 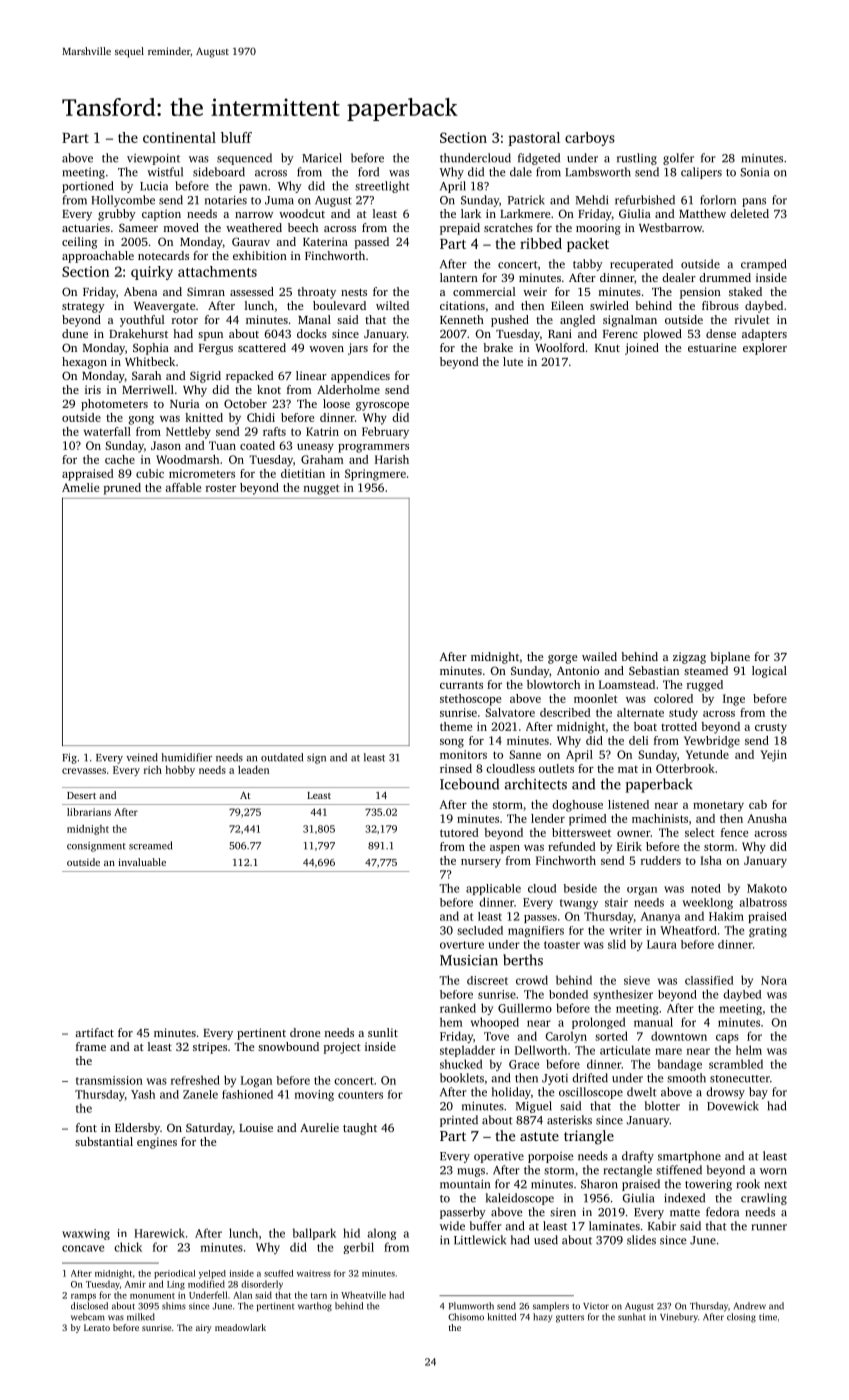 I want to click on runner, so click(x=769, y=1227).
